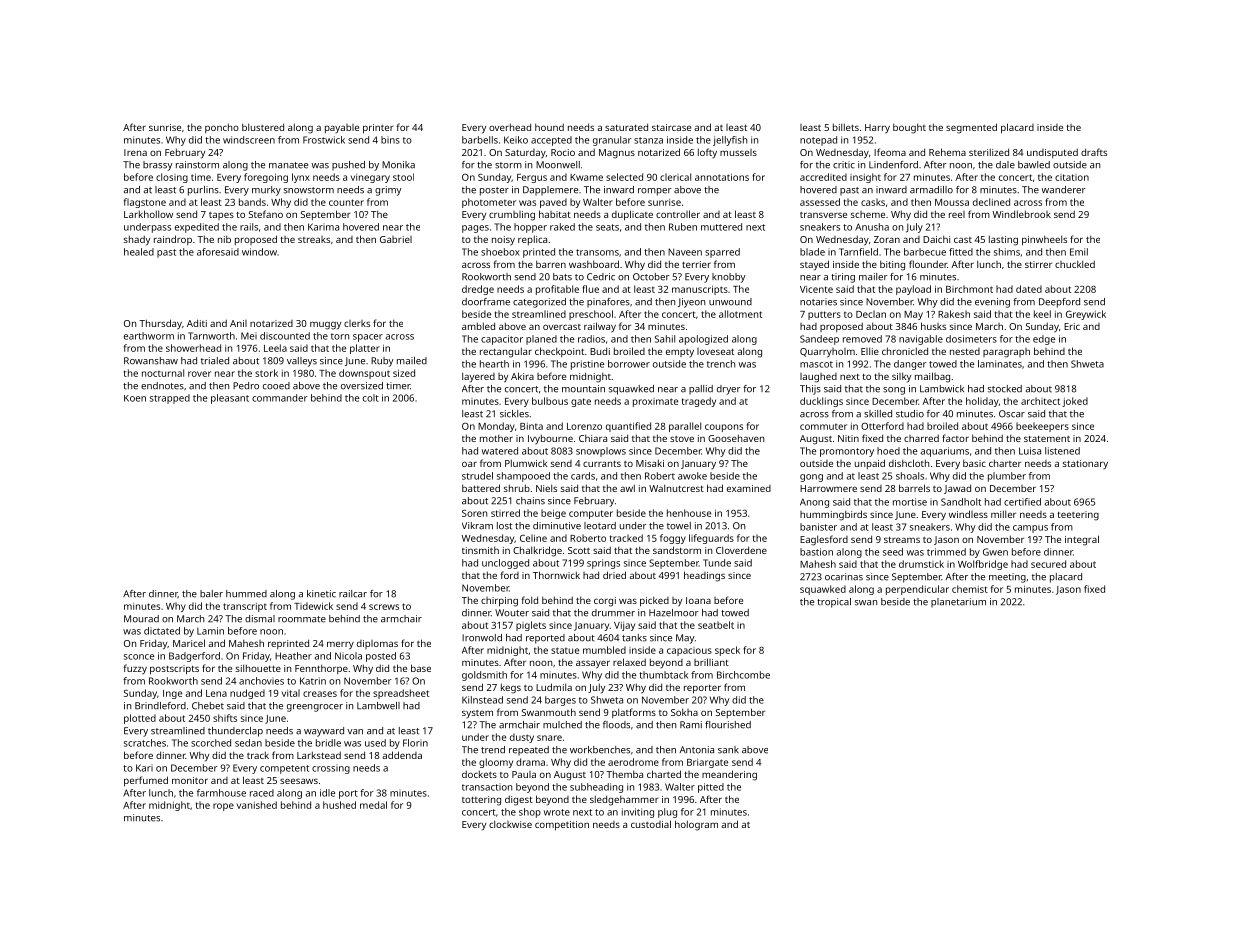 The height and width of the document is (952, 1233). What do you see at coordinates (531, 626) in the document?
I see `piglets` at bounding box center [531, 626].
